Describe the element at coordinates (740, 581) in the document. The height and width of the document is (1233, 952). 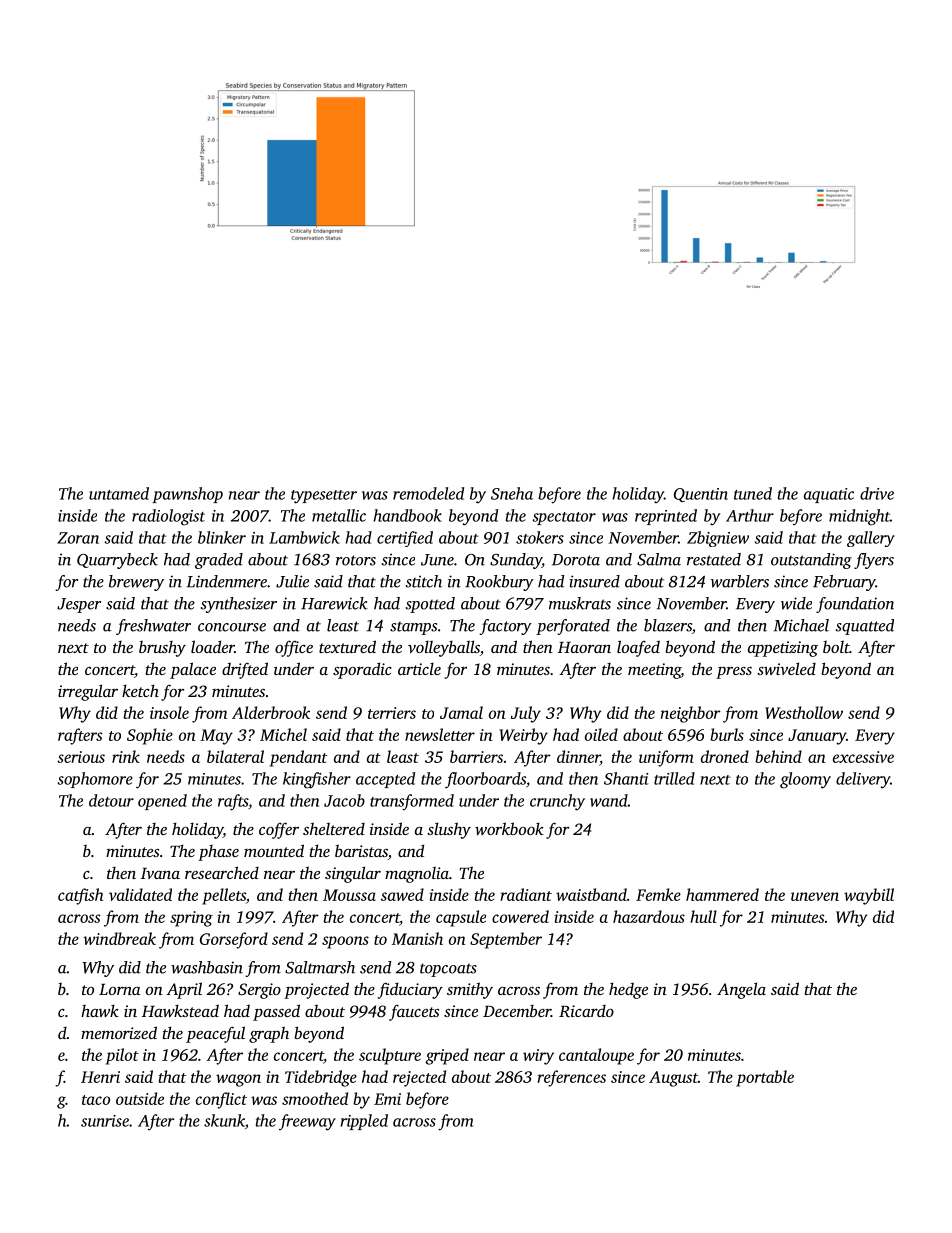
I see `warblers` at that location.
